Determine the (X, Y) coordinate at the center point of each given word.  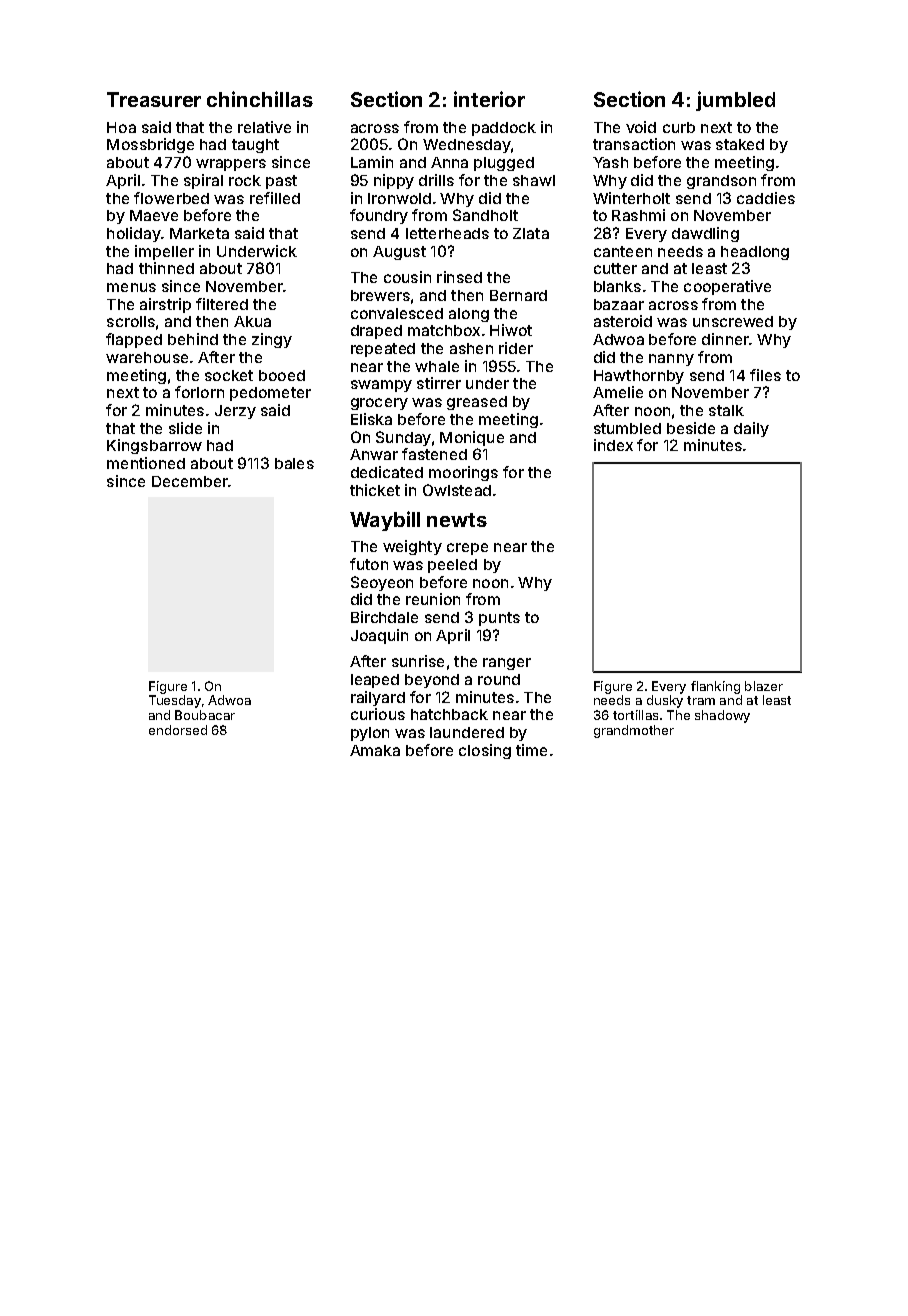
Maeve (154, 215)
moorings (463, 473)
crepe (467, 549)
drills (436, 180)
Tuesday (175, 701)
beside (691, 428)
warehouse (147, 357)
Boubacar (205, 715)
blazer (764, 686)
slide (185, 428)
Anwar (374, 454)
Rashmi (638, 215)
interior (489, 99)
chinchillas (260, 99)
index (613, 445)
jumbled (735, 101)
